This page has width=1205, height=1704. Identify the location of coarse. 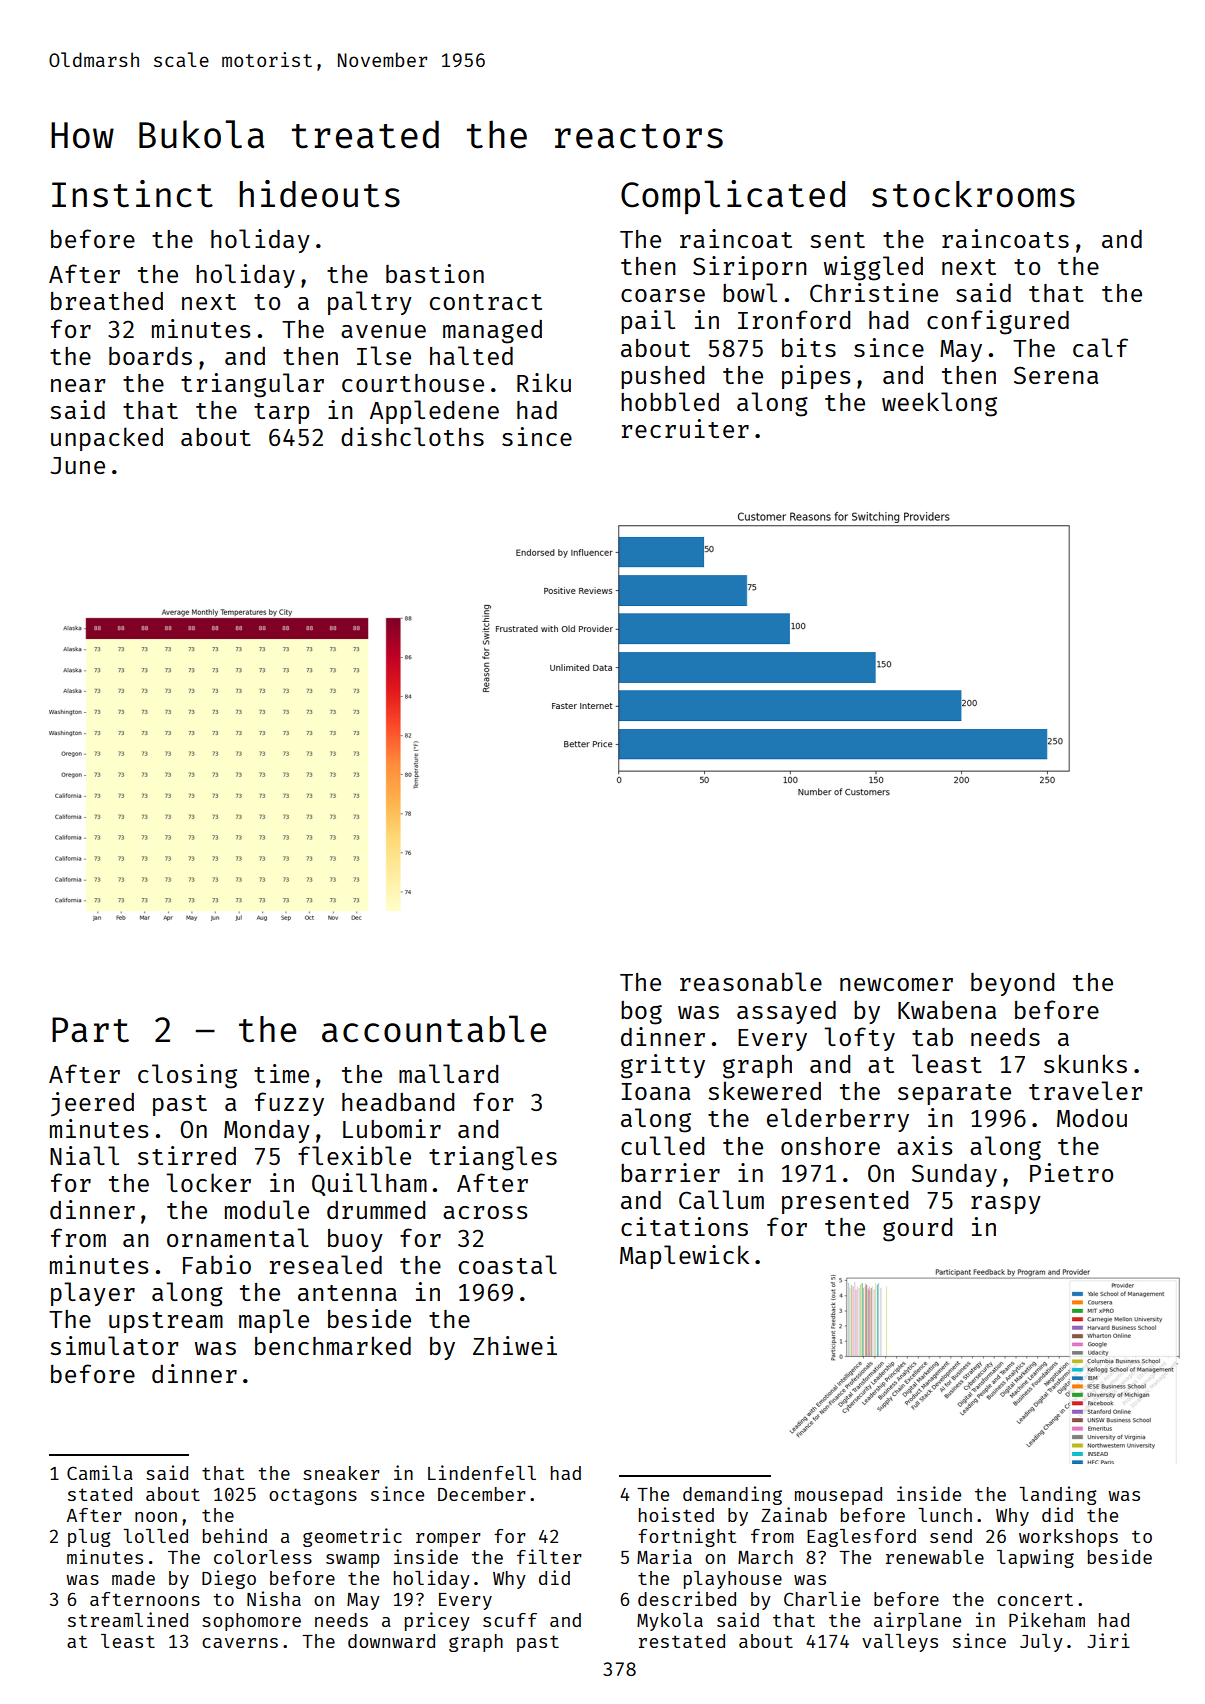
(663, 295).
